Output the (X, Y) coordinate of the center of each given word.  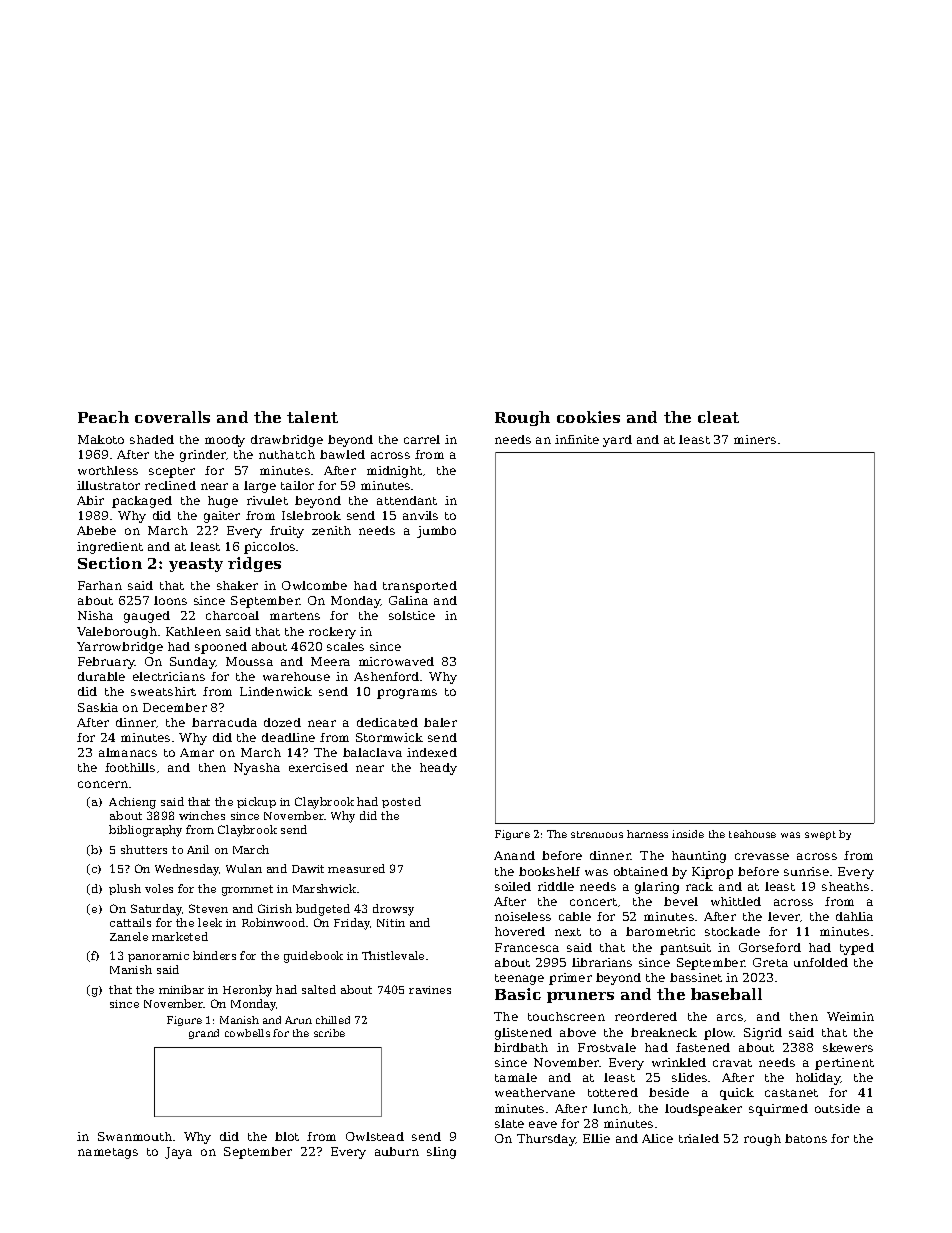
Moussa (249, 661)
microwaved (396, 661)
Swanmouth (135, 1136)
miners (755, 439)
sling (441, 1153)
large (260, 487)
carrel (422, 439)
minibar (181, 989)
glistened (523, 1034)
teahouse (752, 834)
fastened (703, 1047)
